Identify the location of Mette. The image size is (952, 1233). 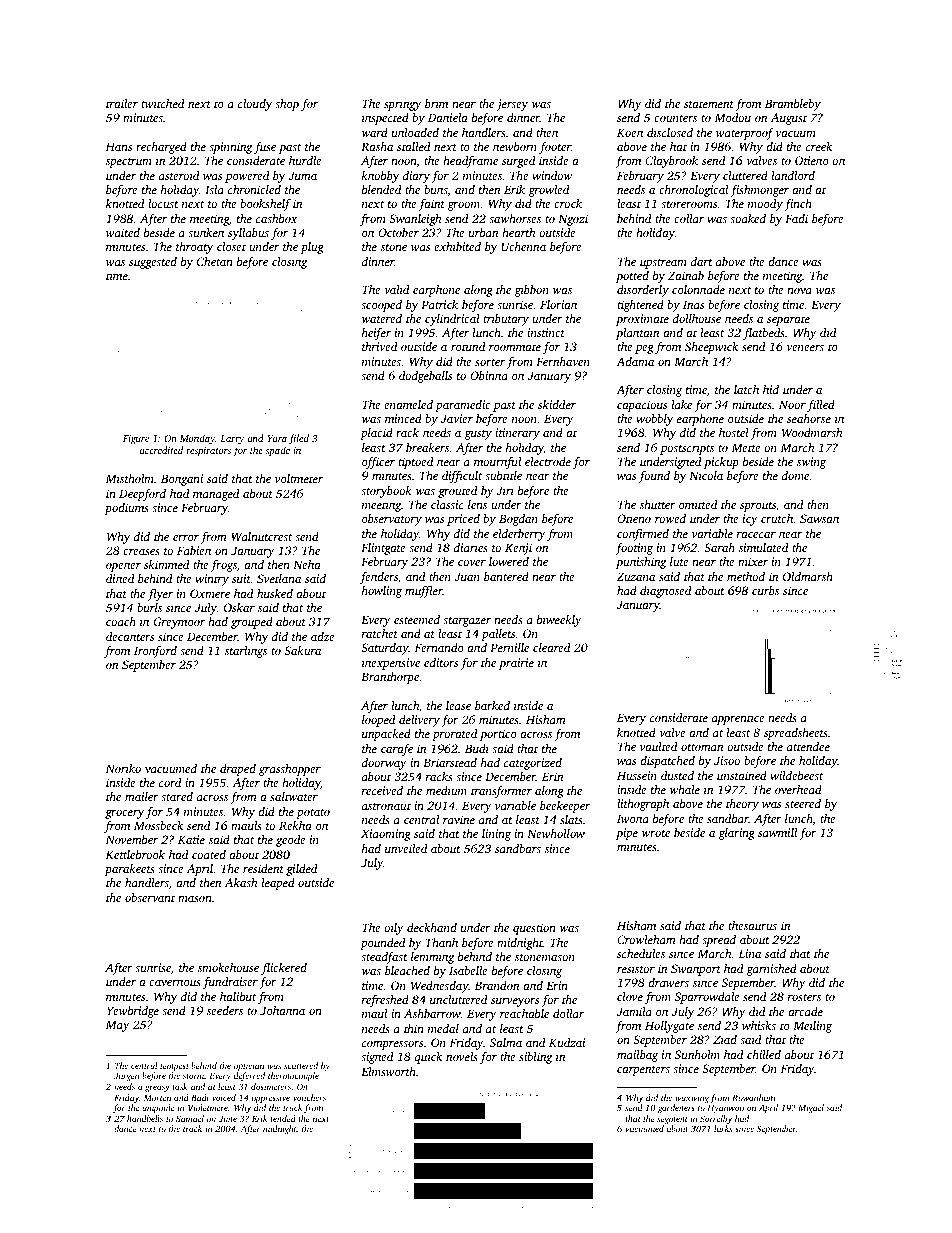
(746, 447).
